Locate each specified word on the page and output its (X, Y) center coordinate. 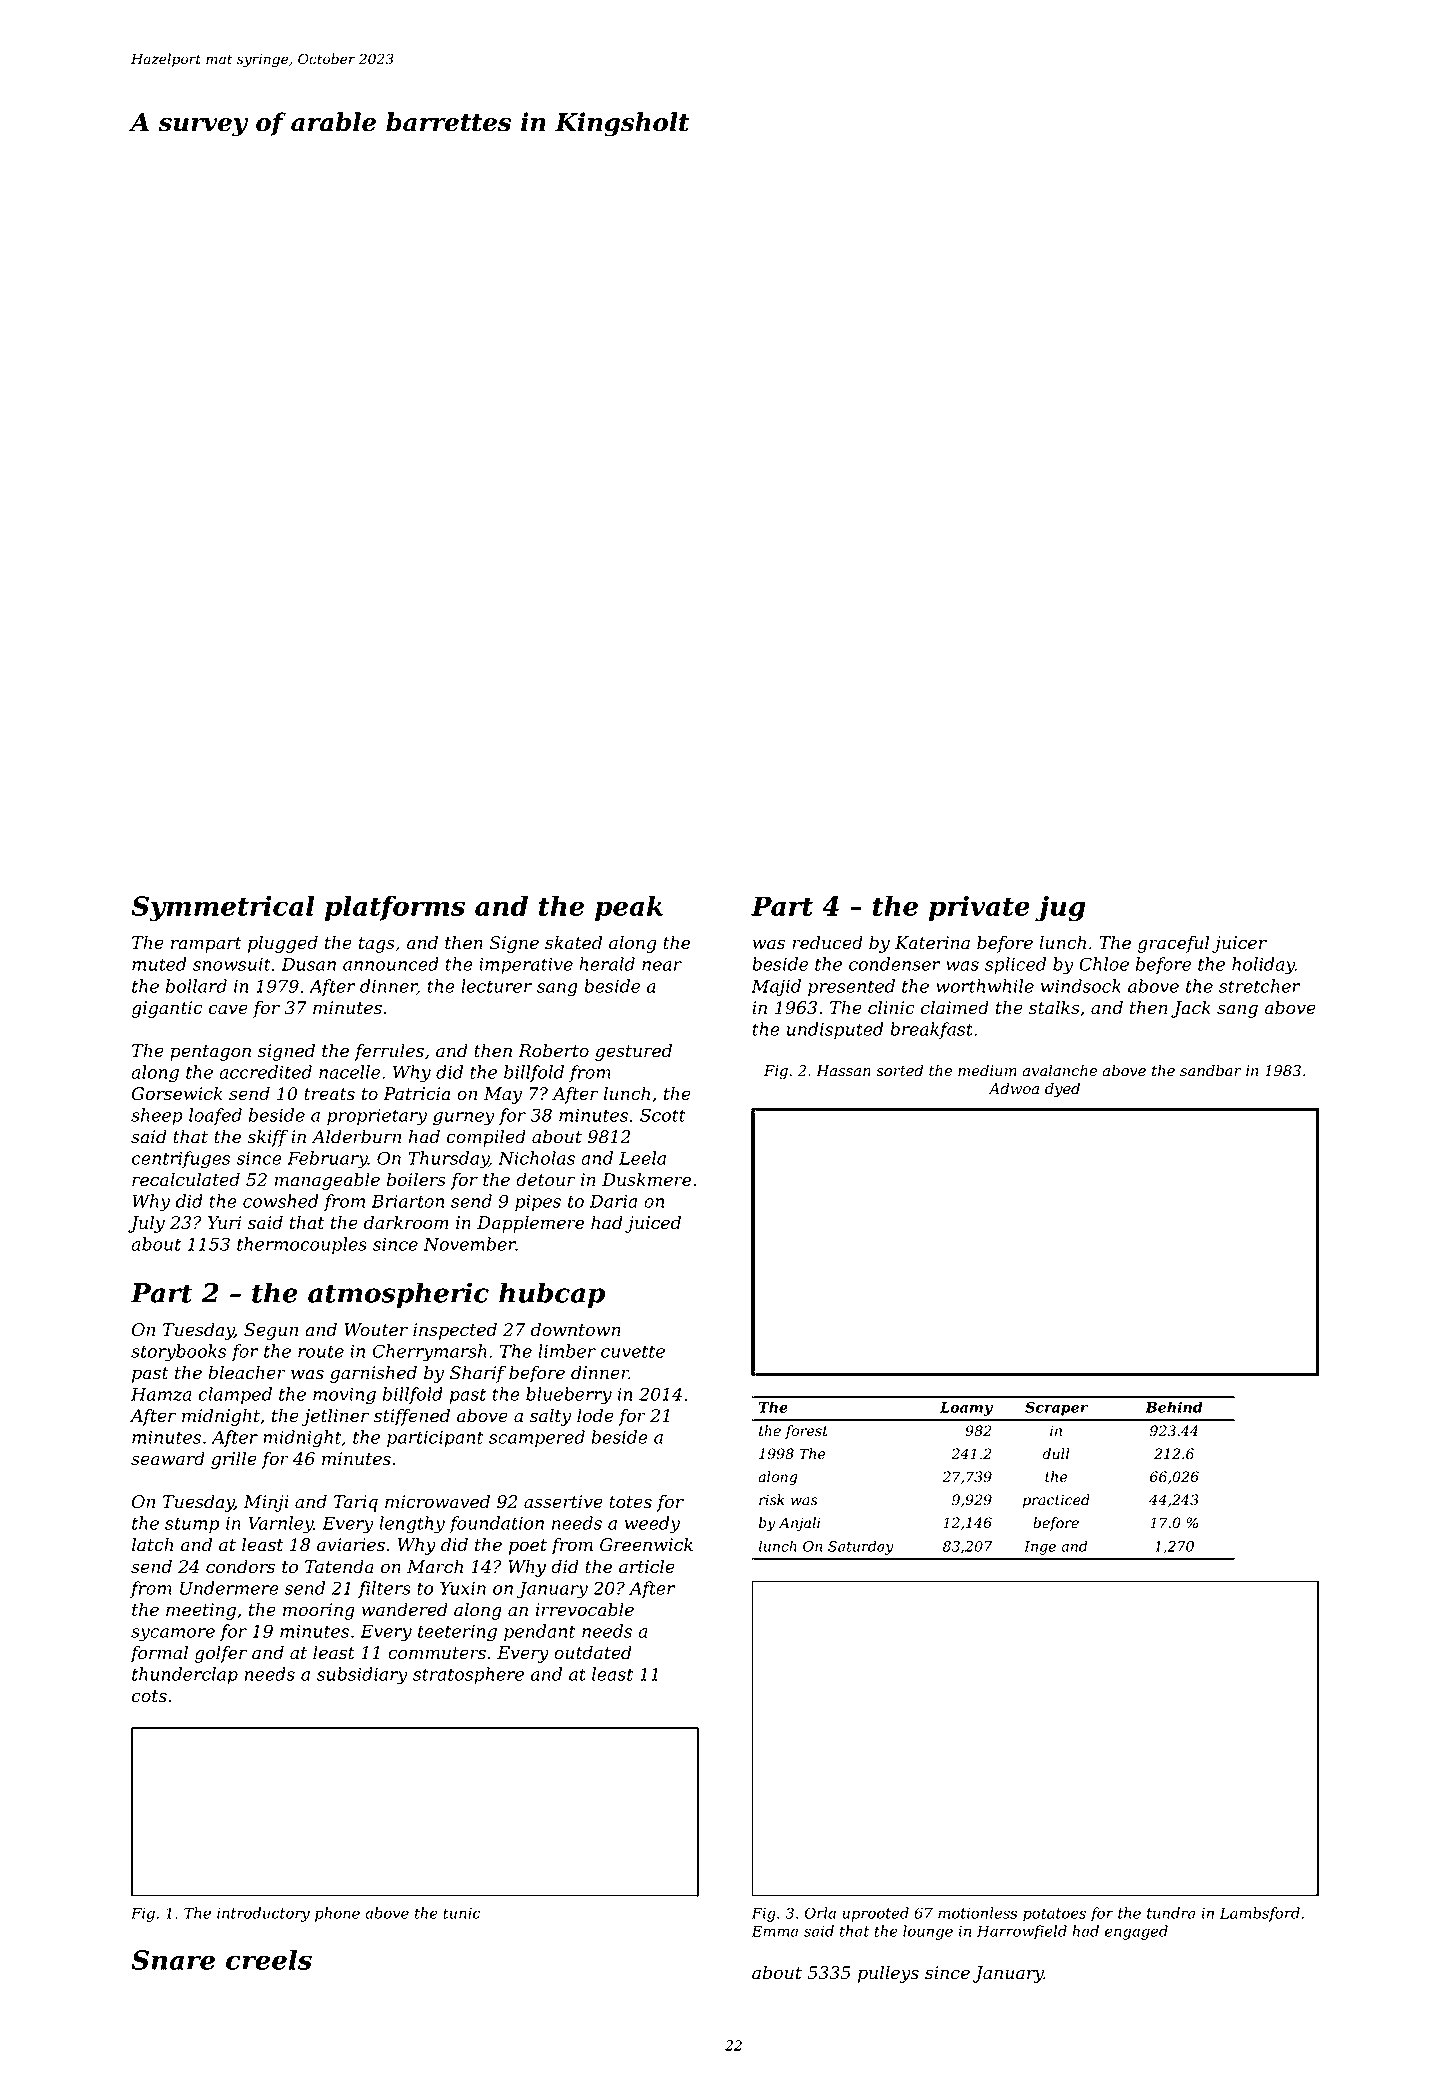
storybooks (179, 1353)
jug (1060, 909)
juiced (653, 1224)
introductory (263, 1914)
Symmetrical (223, 908)
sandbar (1210, 1070)
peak (629, 908)
